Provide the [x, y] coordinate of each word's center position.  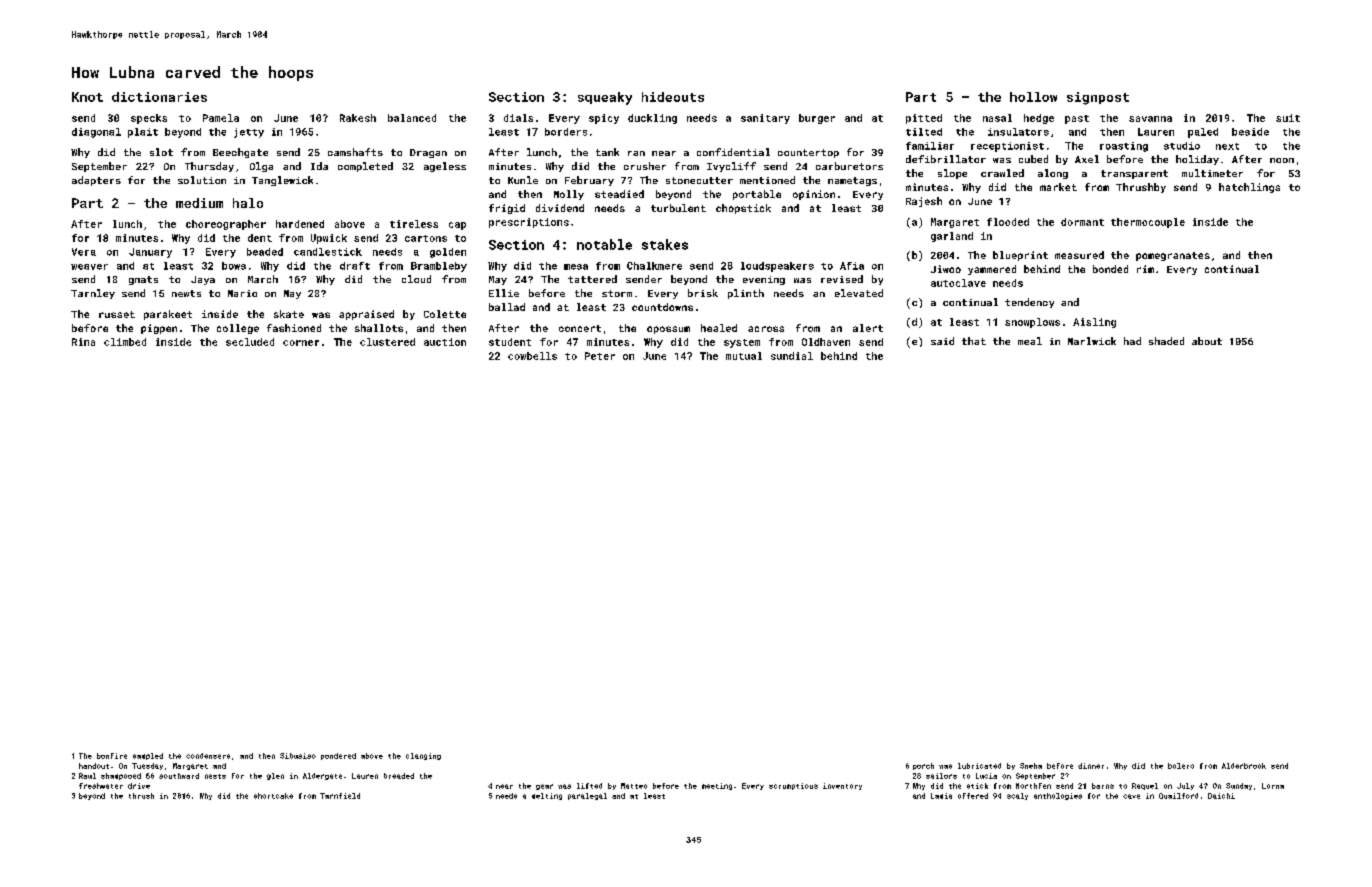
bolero [1181, 766]
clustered [387, 342]
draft [355, 266]
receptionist [1007, 147]
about [1207, 341]
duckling [652, 119]
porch [923, 766]
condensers [208, 756]
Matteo [634, 786]
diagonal [96, 133]
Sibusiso [298, 756]
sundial [792, 356]
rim [1145, 269]
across [766, 329]
